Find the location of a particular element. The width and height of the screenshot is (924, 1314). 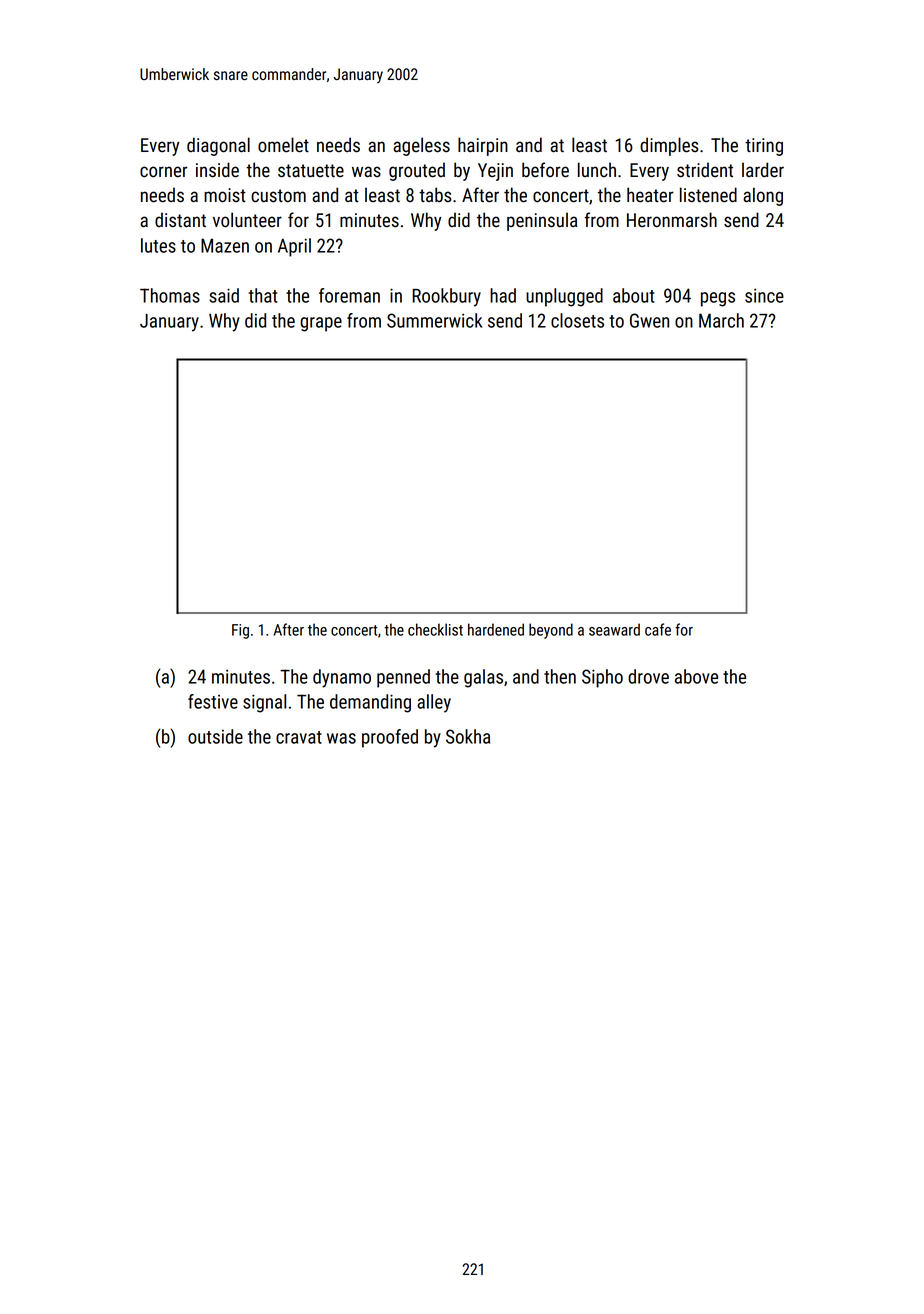

March is located at coordinates (721, 320).
